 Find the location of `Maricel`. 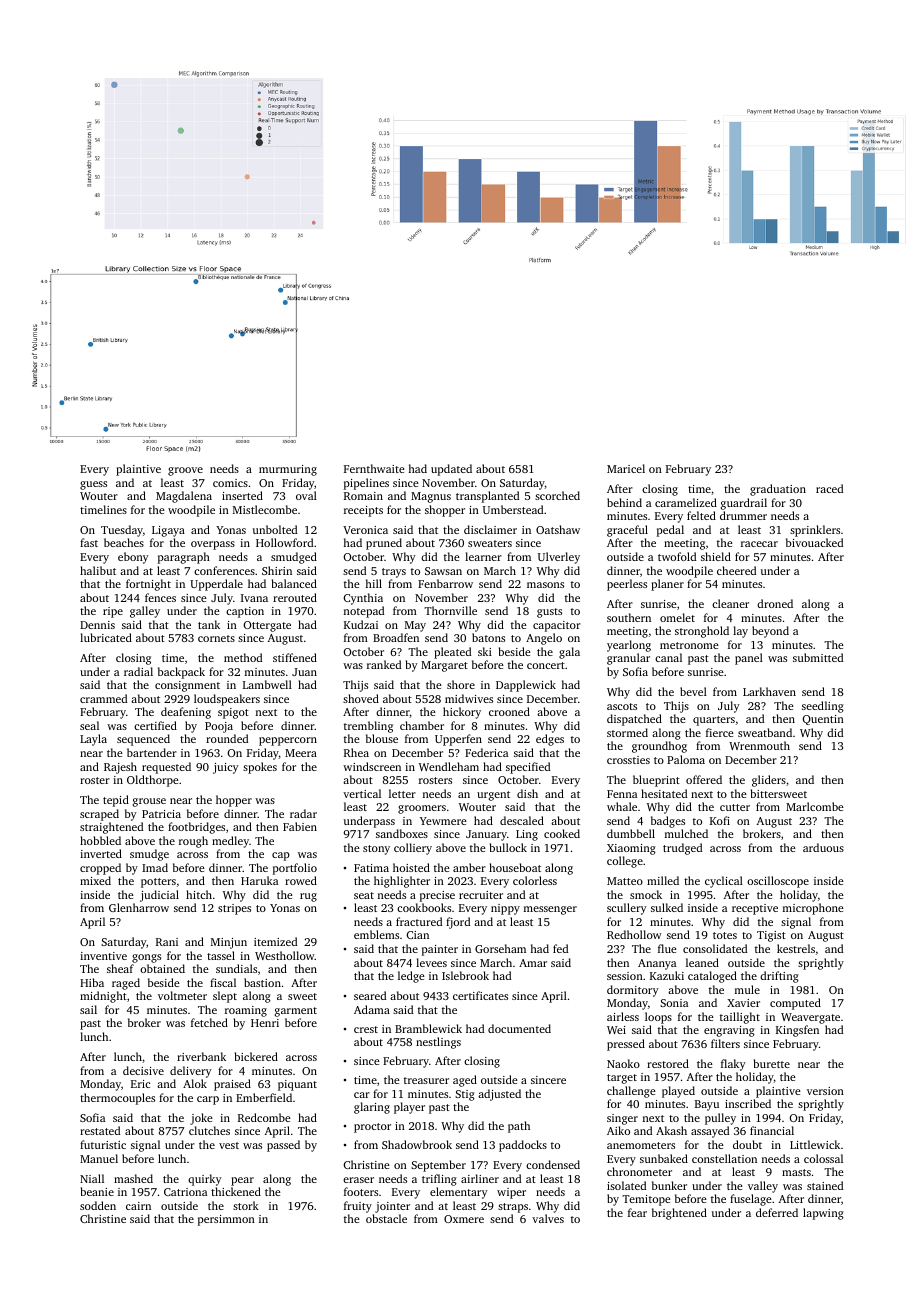

Maricel is located at coordinates (626, 468).
